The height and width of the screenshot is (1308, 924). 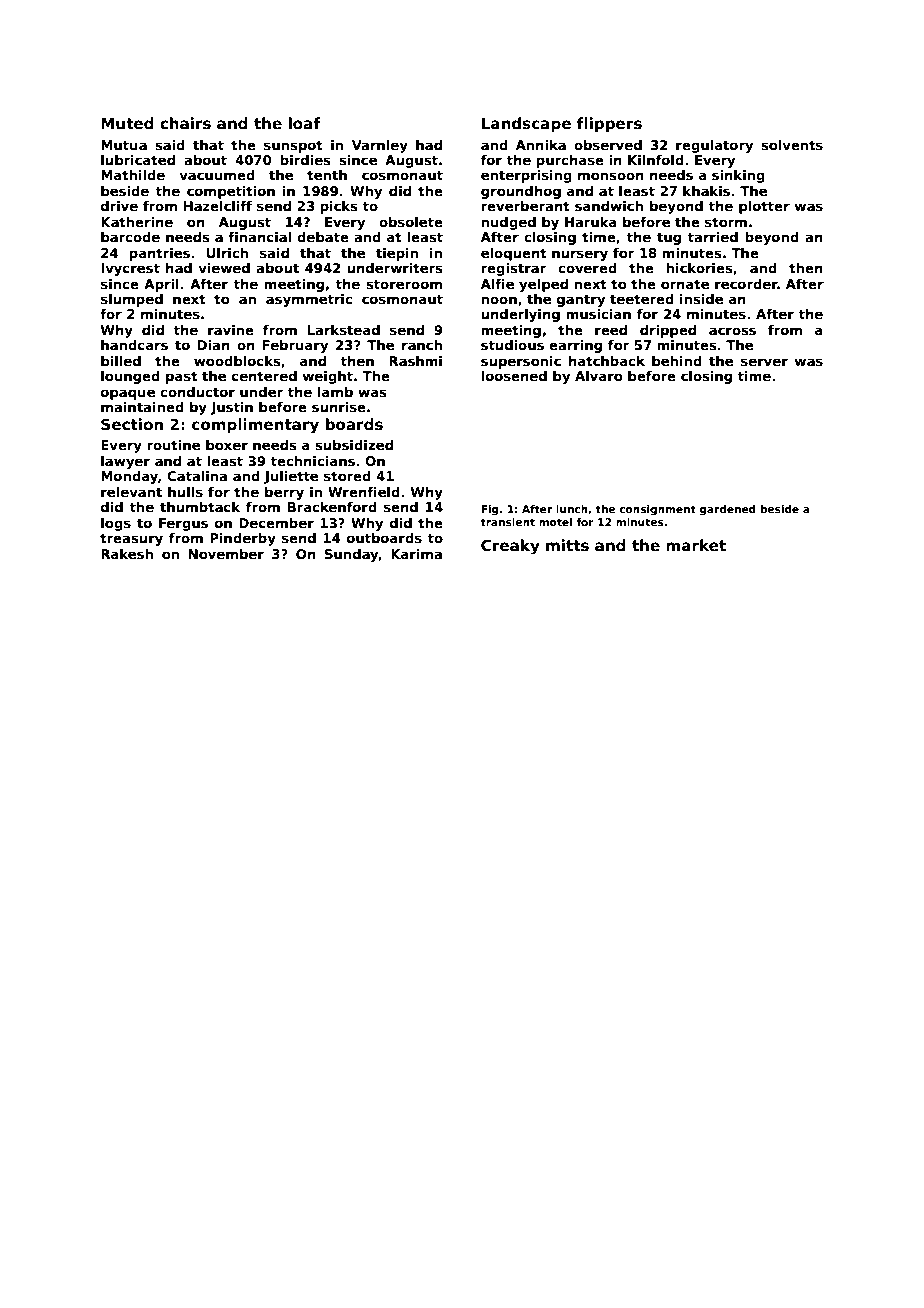 What do you see at coordinates (764, 362) in the screenshot?
I see `server` at bounding box center [764, 362].
